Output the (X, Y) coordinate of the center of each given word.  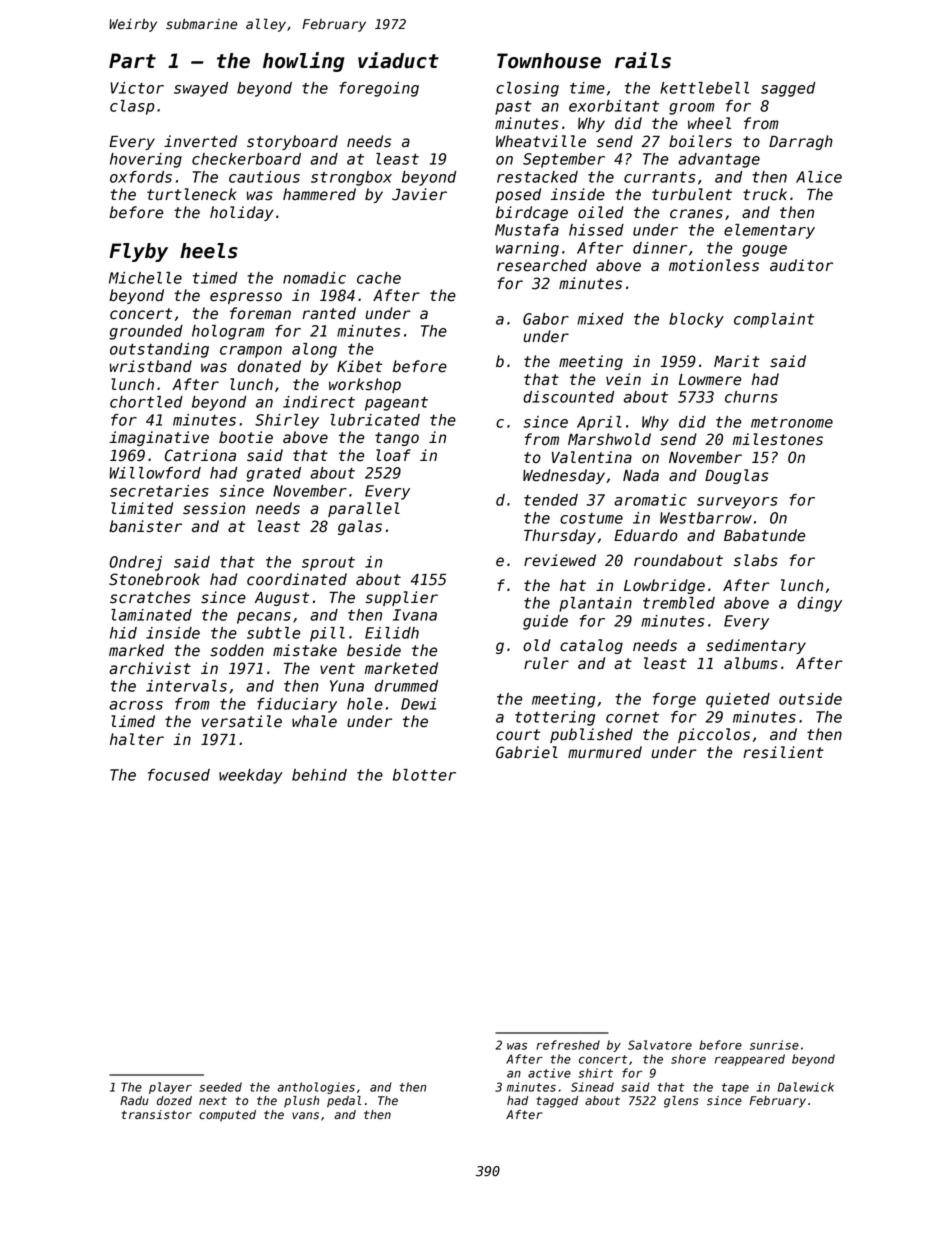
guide (545, 622)
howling (303, 62)
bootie (246, 437)
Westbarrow (706, 518)
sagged (788, 89)
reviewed (560, 560)
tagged (557, 1102)
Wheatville (541, 141)
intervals (186, 686)
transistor (157, 1115)
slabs (756, 560)
